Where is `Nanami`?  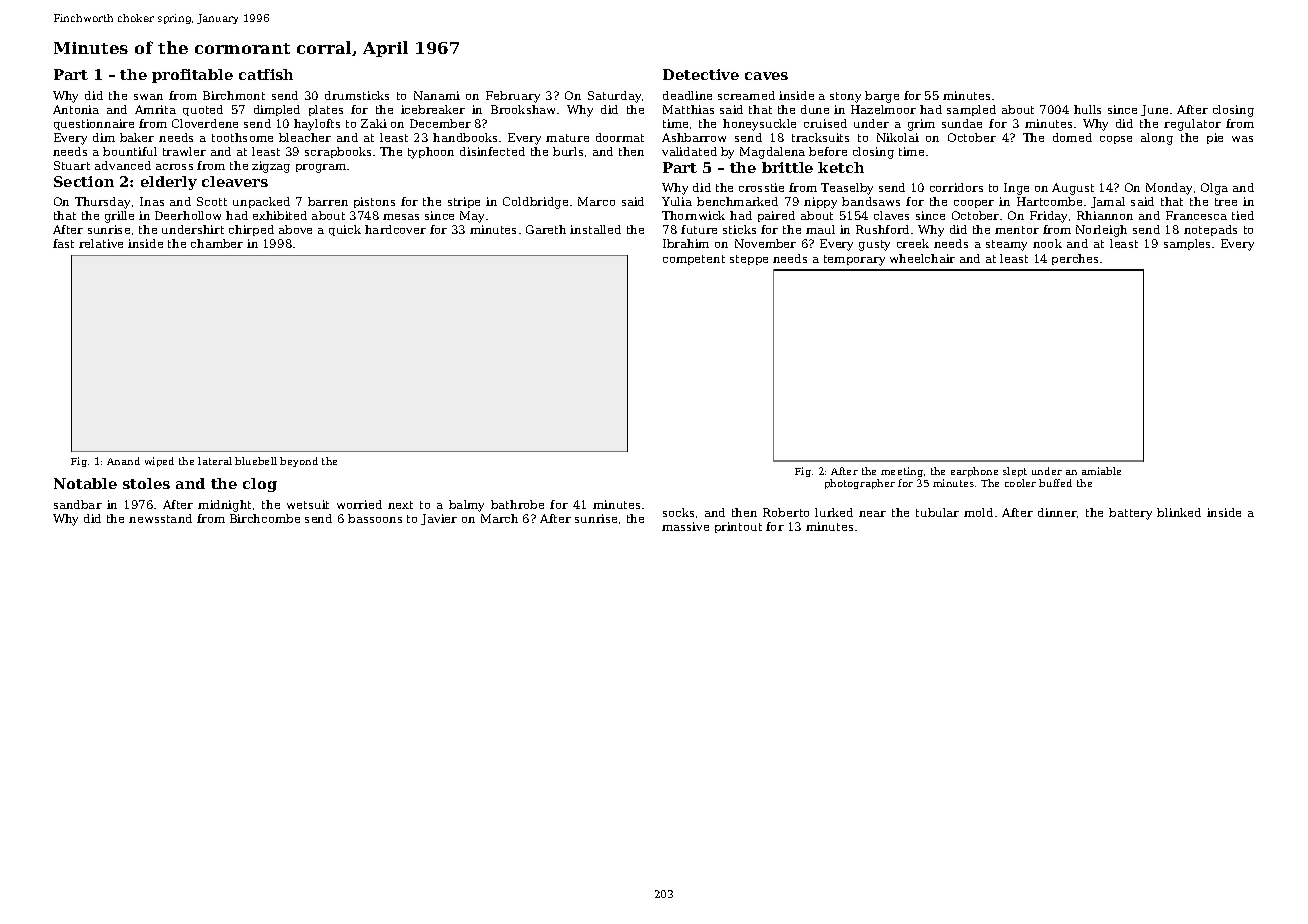 Nanami is located at coordinates (437, 95).
